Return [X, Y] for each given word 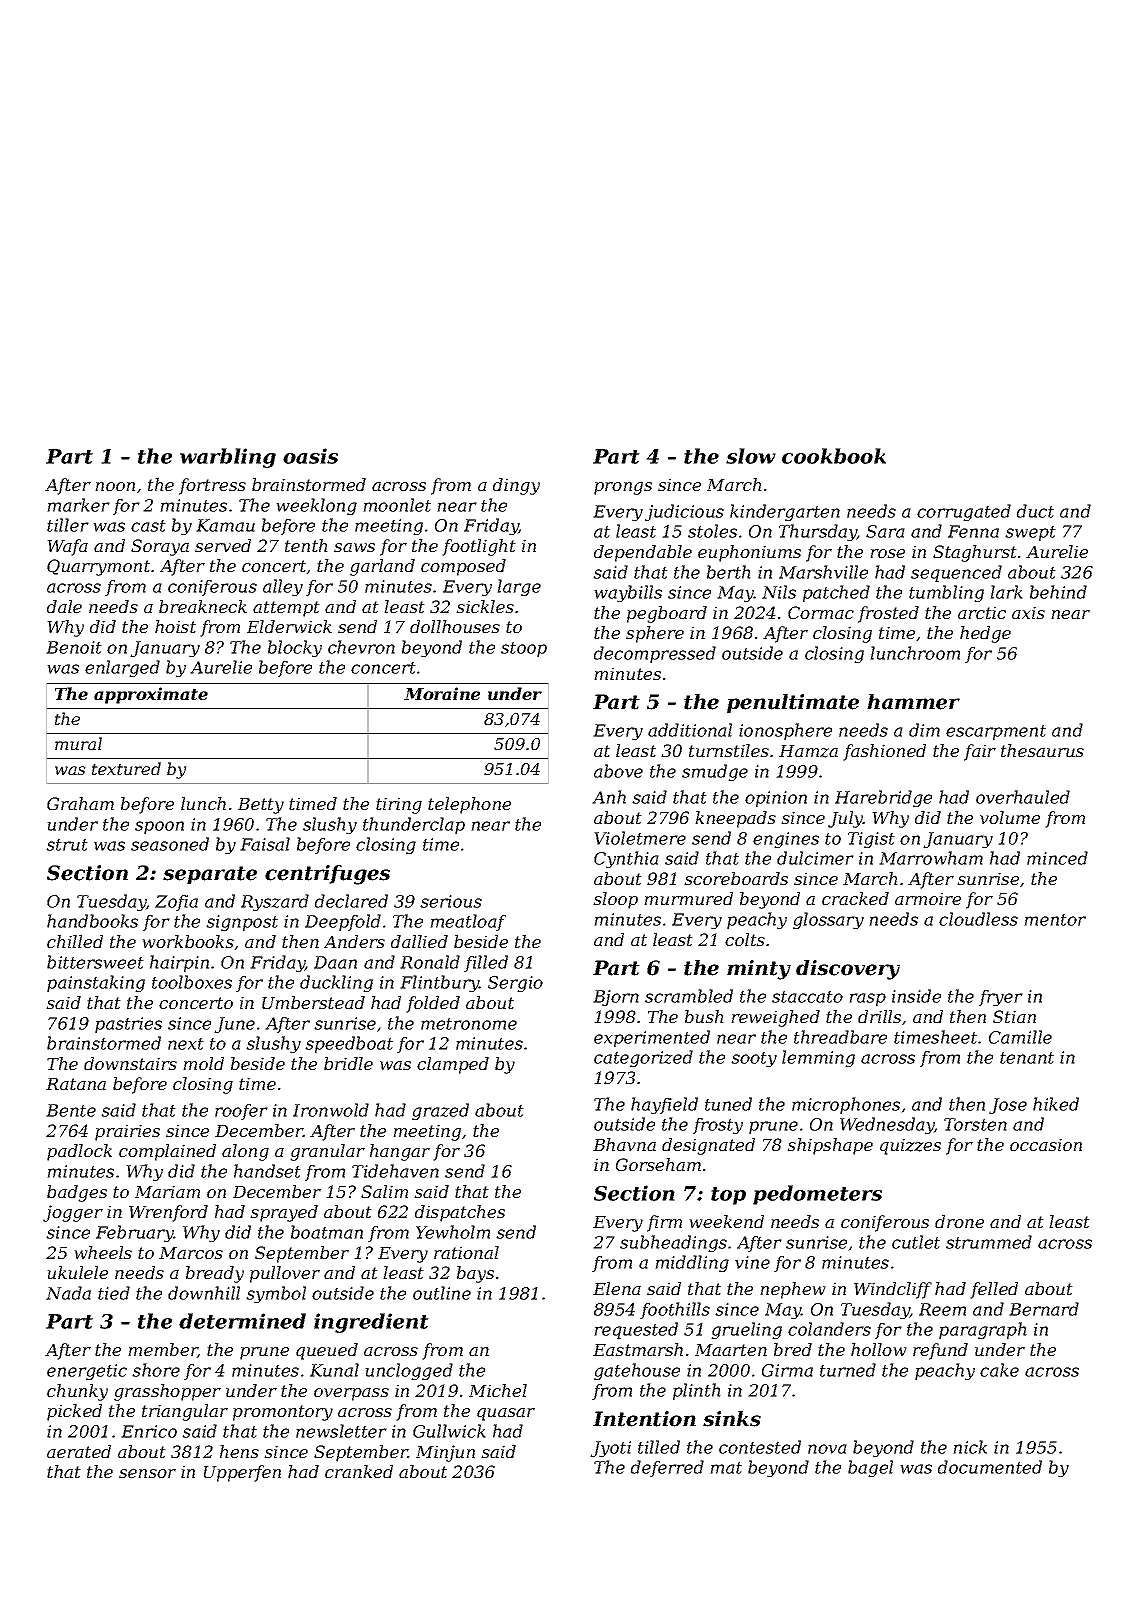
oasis [310, 456]
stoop [524, 649]
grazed [440, 1111]
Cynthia [626, 859]
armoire [928, 898]
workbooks [188, 941]
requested [636, 1330]
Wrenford [168, 1213]
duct [1035, 511]
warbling [228, 458]
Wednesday [887, 1125]
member [163, 1350]
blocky [295, 648]
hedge [985, 634]
